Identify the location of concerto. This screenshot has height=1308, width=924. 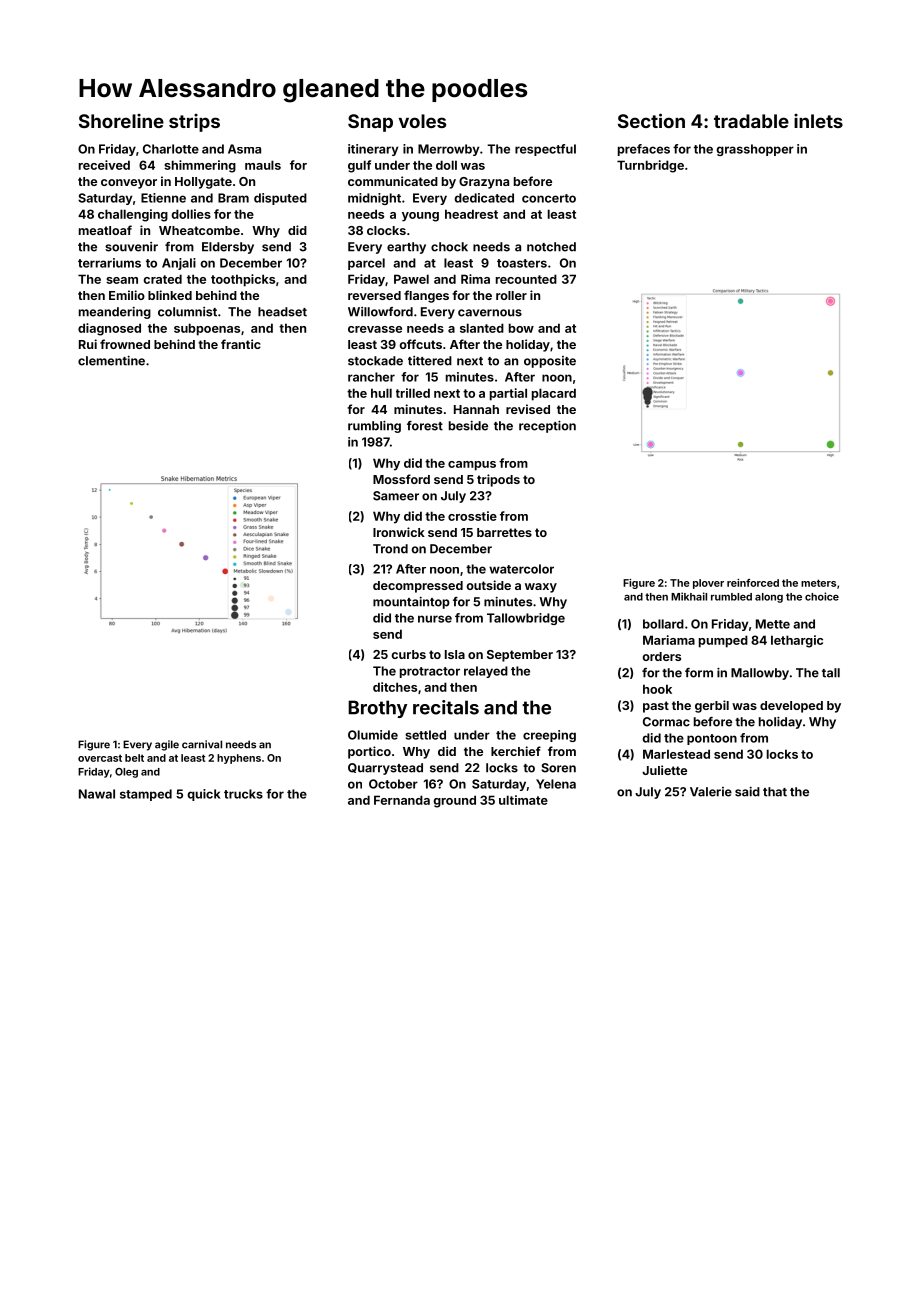
(549, 198).
